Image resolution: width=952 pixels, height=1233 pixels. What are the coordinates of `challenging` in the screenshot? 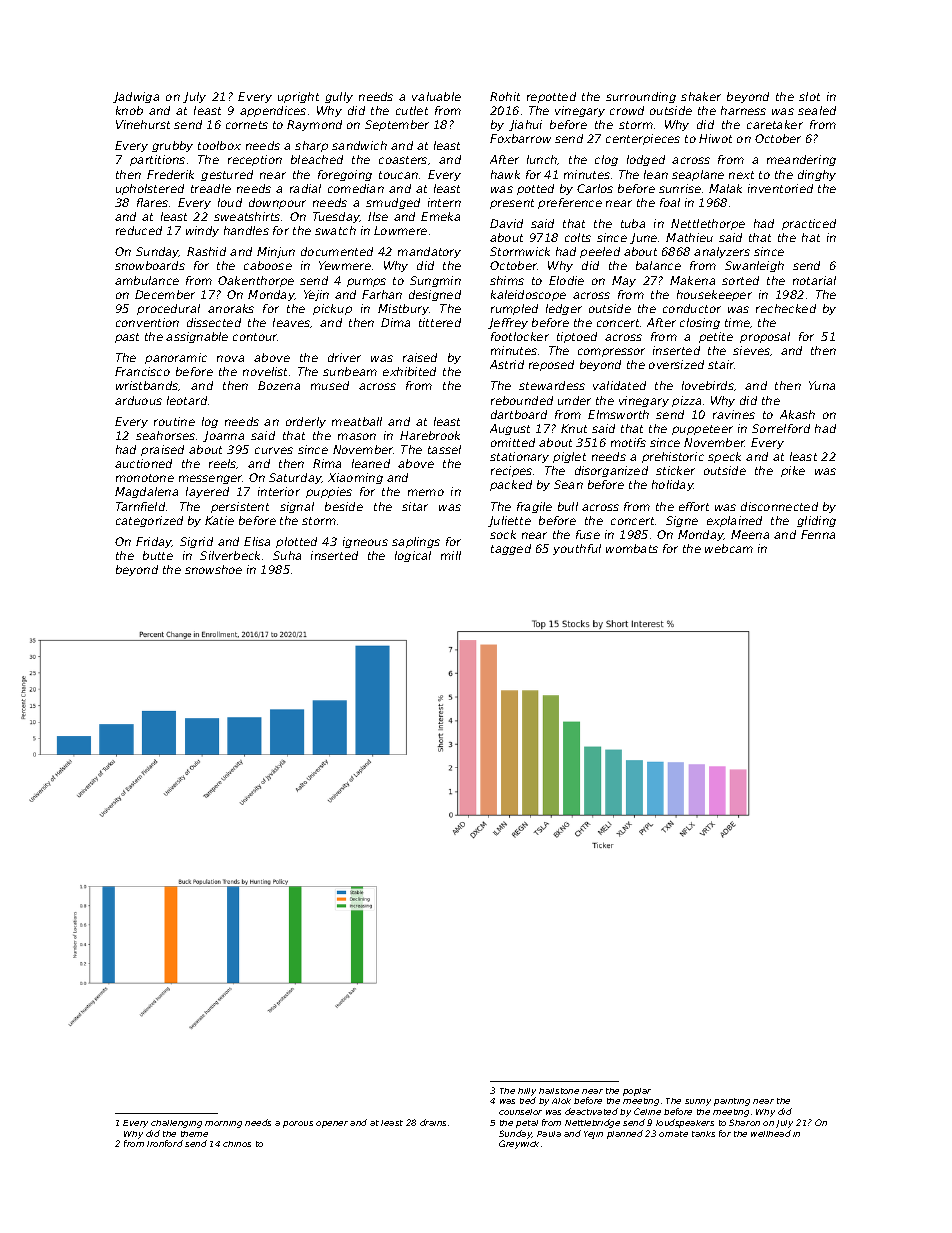 It's located at (176, 1124).
